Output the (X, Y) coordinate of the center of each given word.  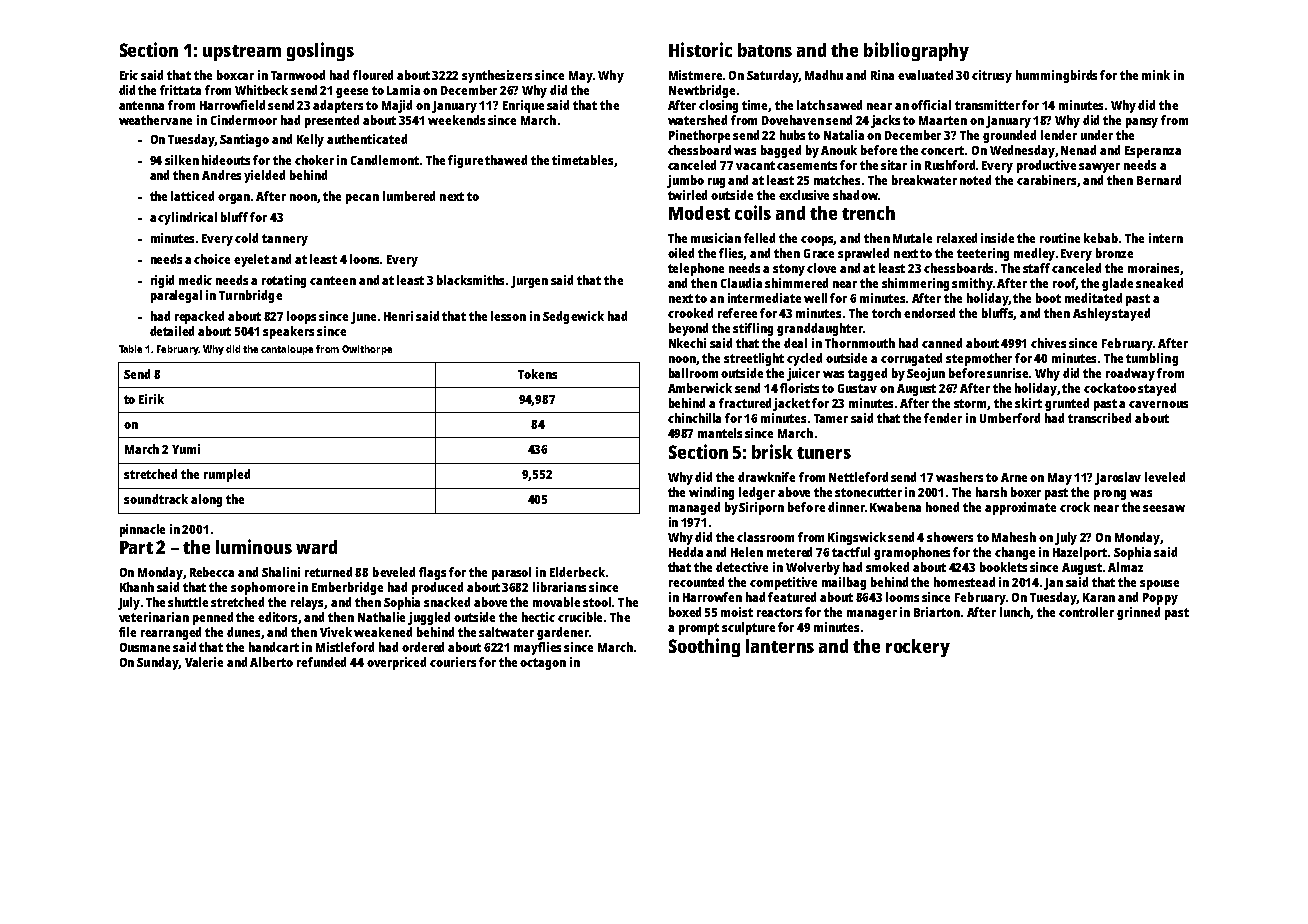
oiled (681, 253)
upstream (242, 53)
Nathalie (381, 617)
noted (975, 180)
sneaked (1159, 283)
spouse (1159, 585)
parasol (511, 573)
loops (301, 317)
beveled (394, 572)
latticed (192, 196)
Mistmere (695, 75)
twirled (687, 195)
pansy (1142, 123)
